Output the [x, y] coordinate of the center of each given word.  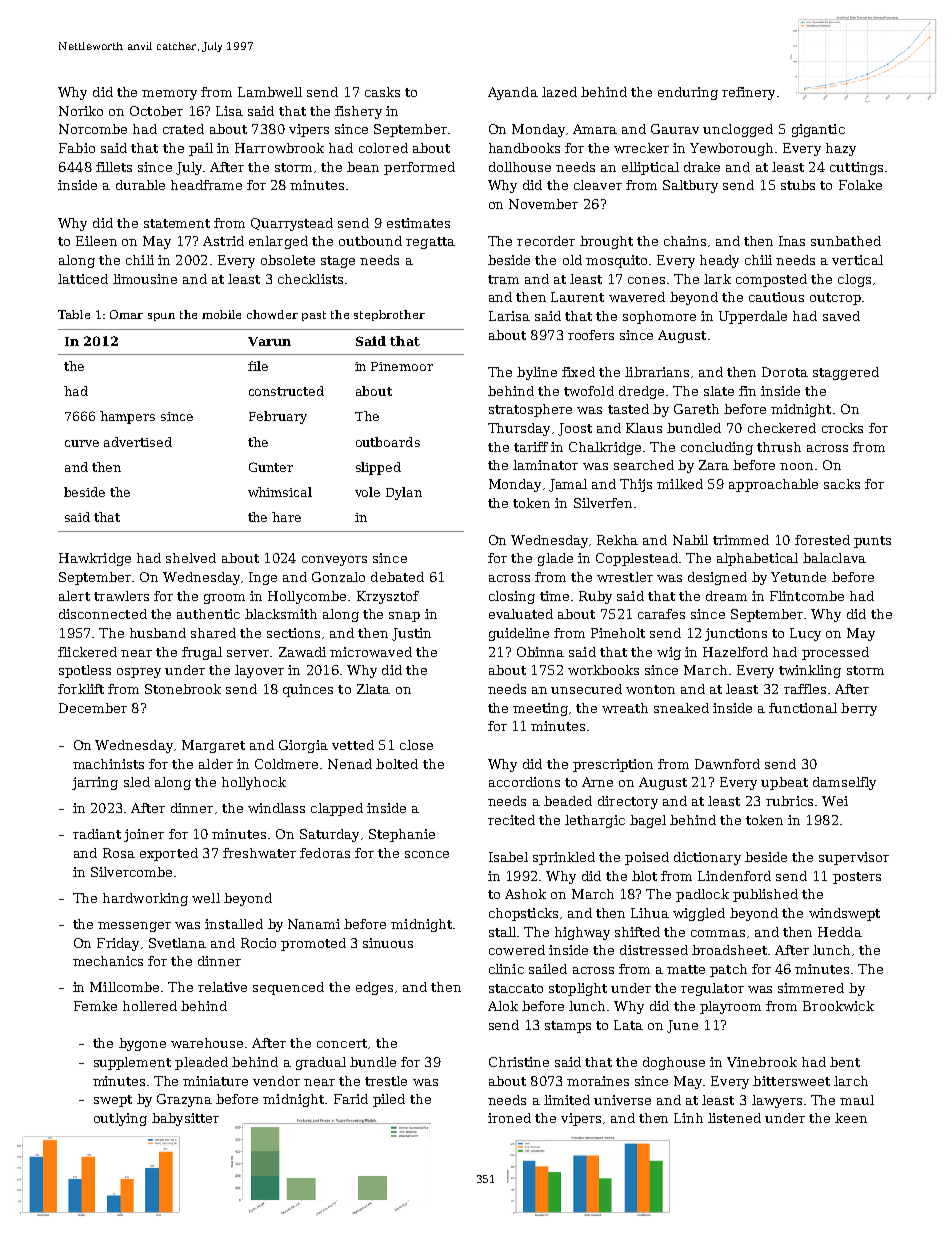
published [765, 895]
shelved [191, 558]
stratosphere [530, 410]
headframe [206, 185]
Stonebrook [183, 689]
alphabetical [757, 559]
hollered [150, 1006]
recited [511, 820]
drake [702, 167]
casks [382, 92]
